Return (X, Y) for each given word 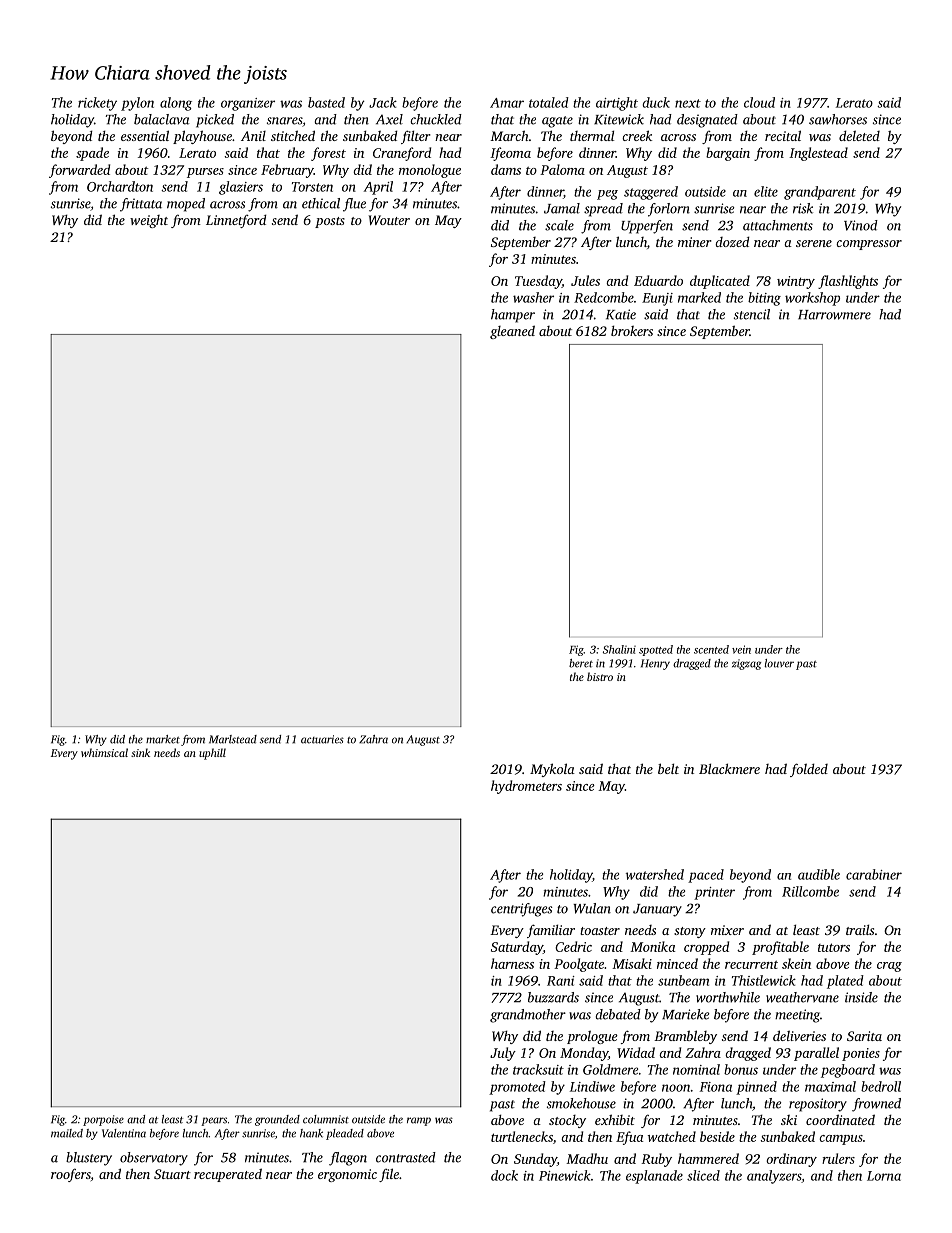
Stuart (172, 1174)
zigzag (746, 664)
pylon (137, 104)
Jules (585, 280)
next (688, 103)
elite (766, 191)
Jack (383, 102)
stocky (567, 1121)
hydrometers (526, 787)
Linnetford (236, 221)
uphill (212, 754)
